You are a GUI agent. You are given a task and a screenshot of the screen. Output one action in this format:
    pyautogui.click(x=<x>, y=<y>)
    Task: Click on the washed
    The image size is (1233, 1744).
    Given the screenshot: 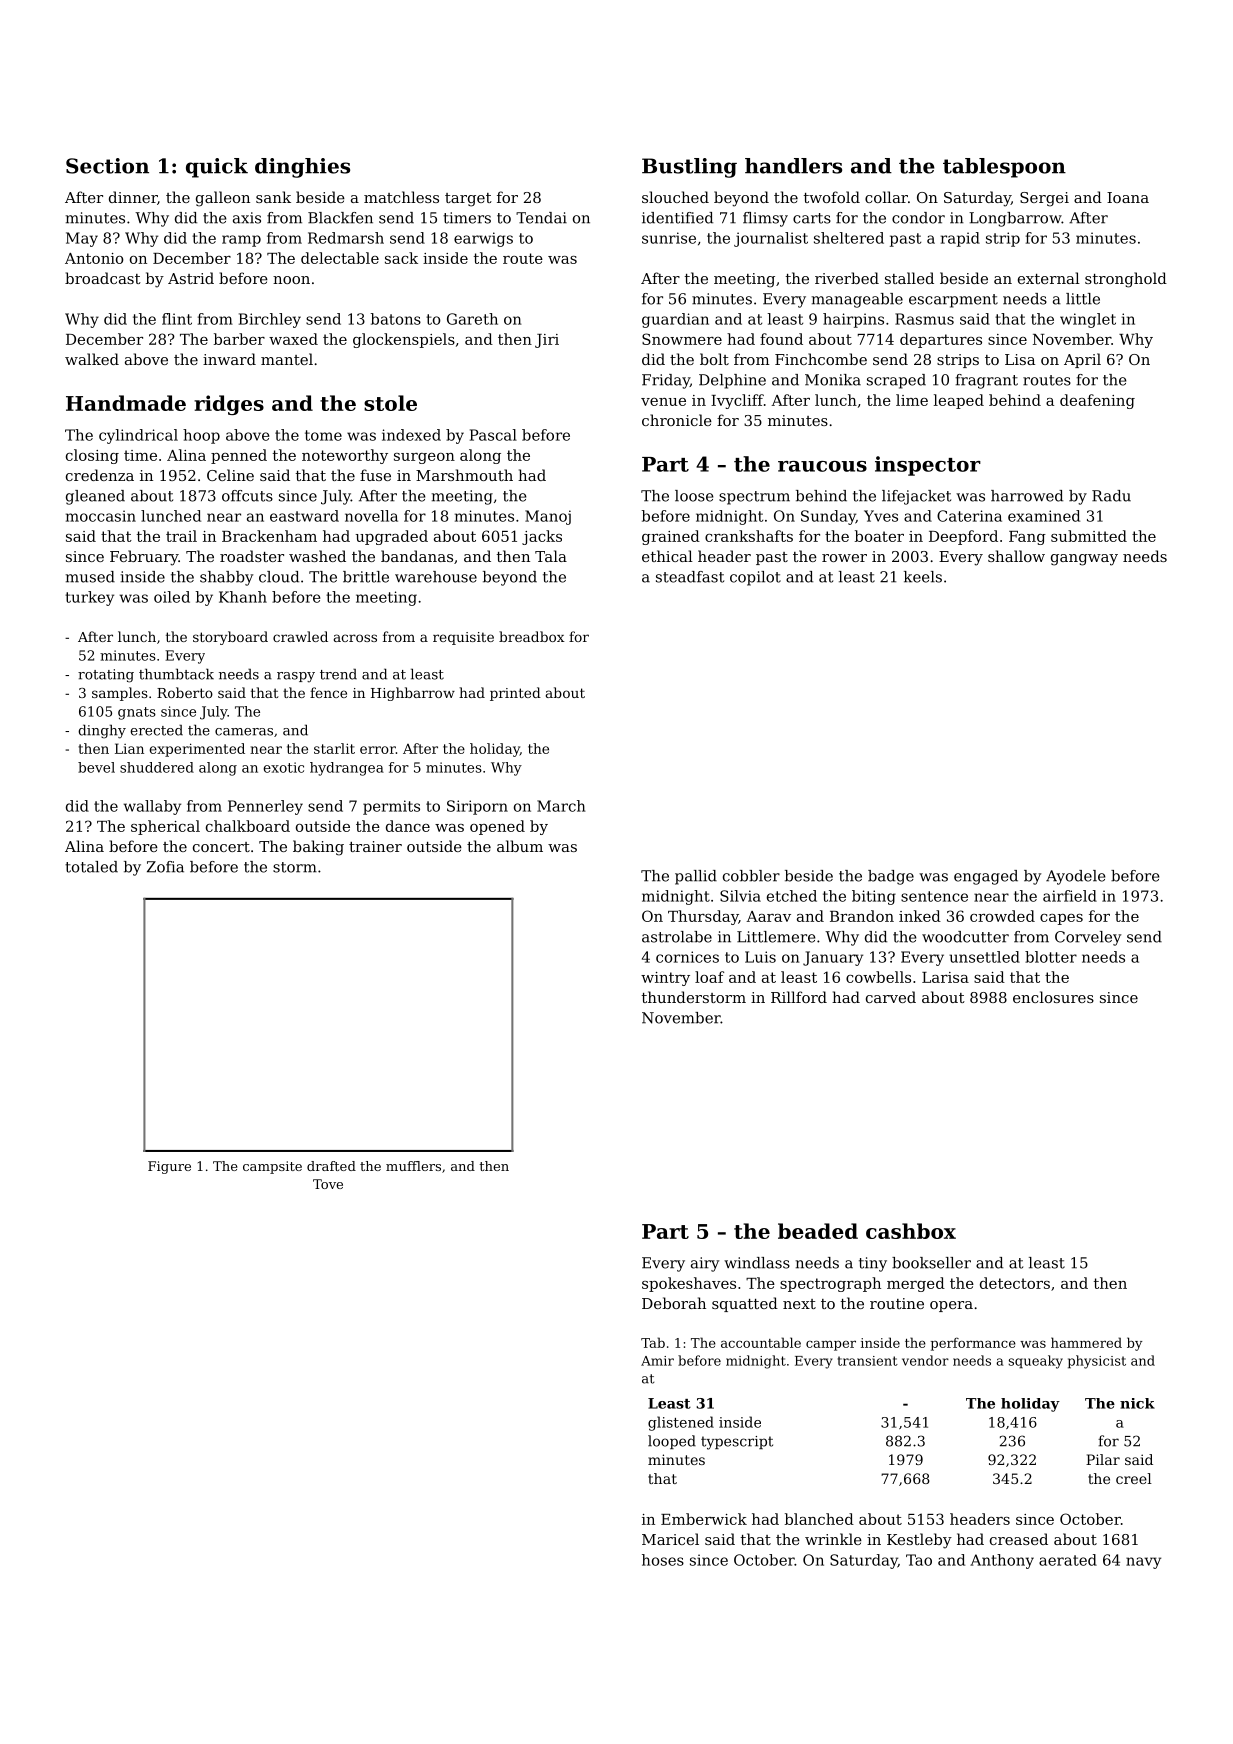 What is the action you would take?
    pyautogui.click(x=317, y=556)
